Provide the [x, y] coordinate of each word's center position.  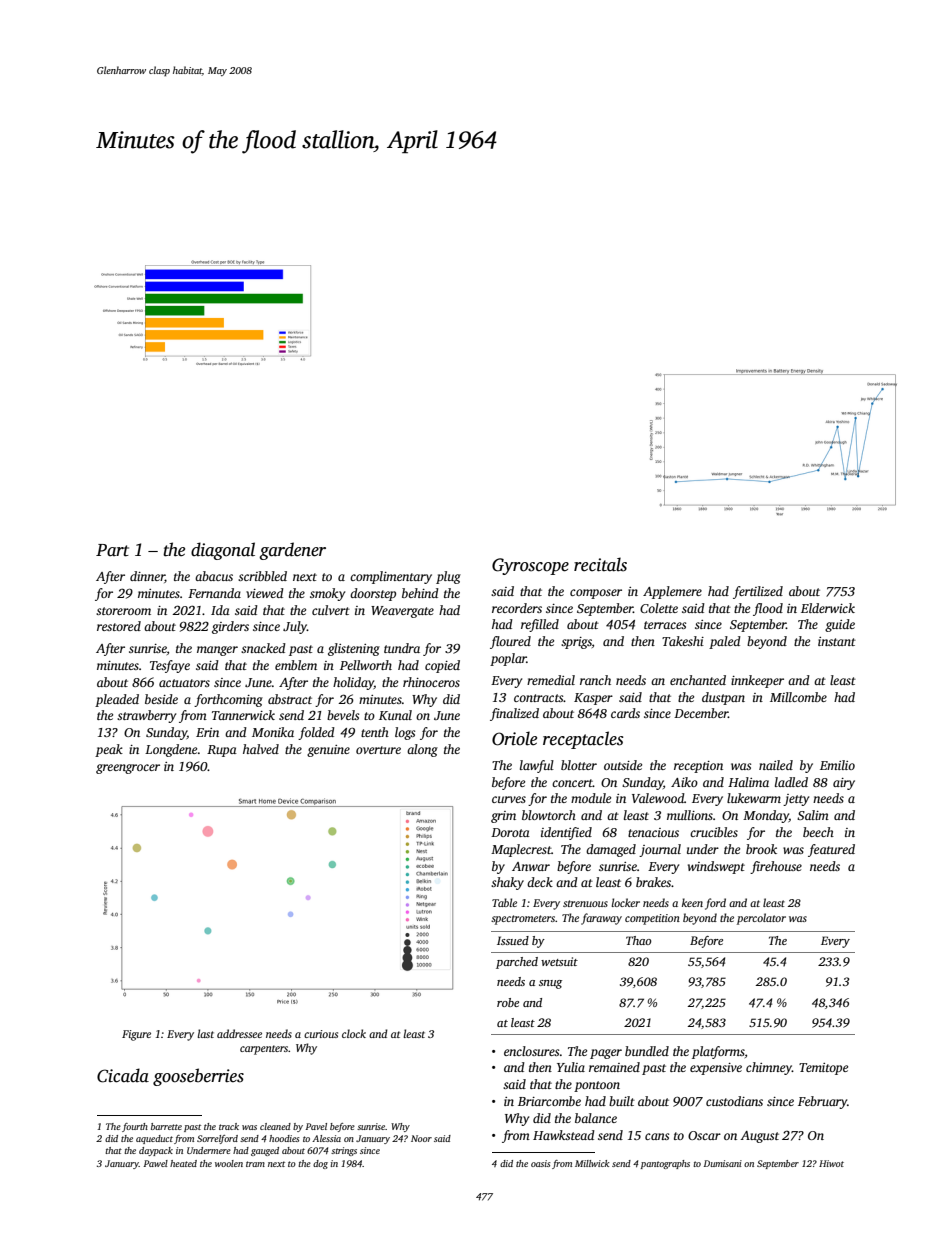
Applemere [672, 592]
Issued [513, 940]
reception [698, 767]
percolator [761, 919]
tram [255, 1164]
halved [261, 749]
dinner [147, 577]
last [205, 1033]
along [422, 750]
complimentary [391, 577]
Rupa [222, 751]
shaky [507, 883]
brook [761, 849]
